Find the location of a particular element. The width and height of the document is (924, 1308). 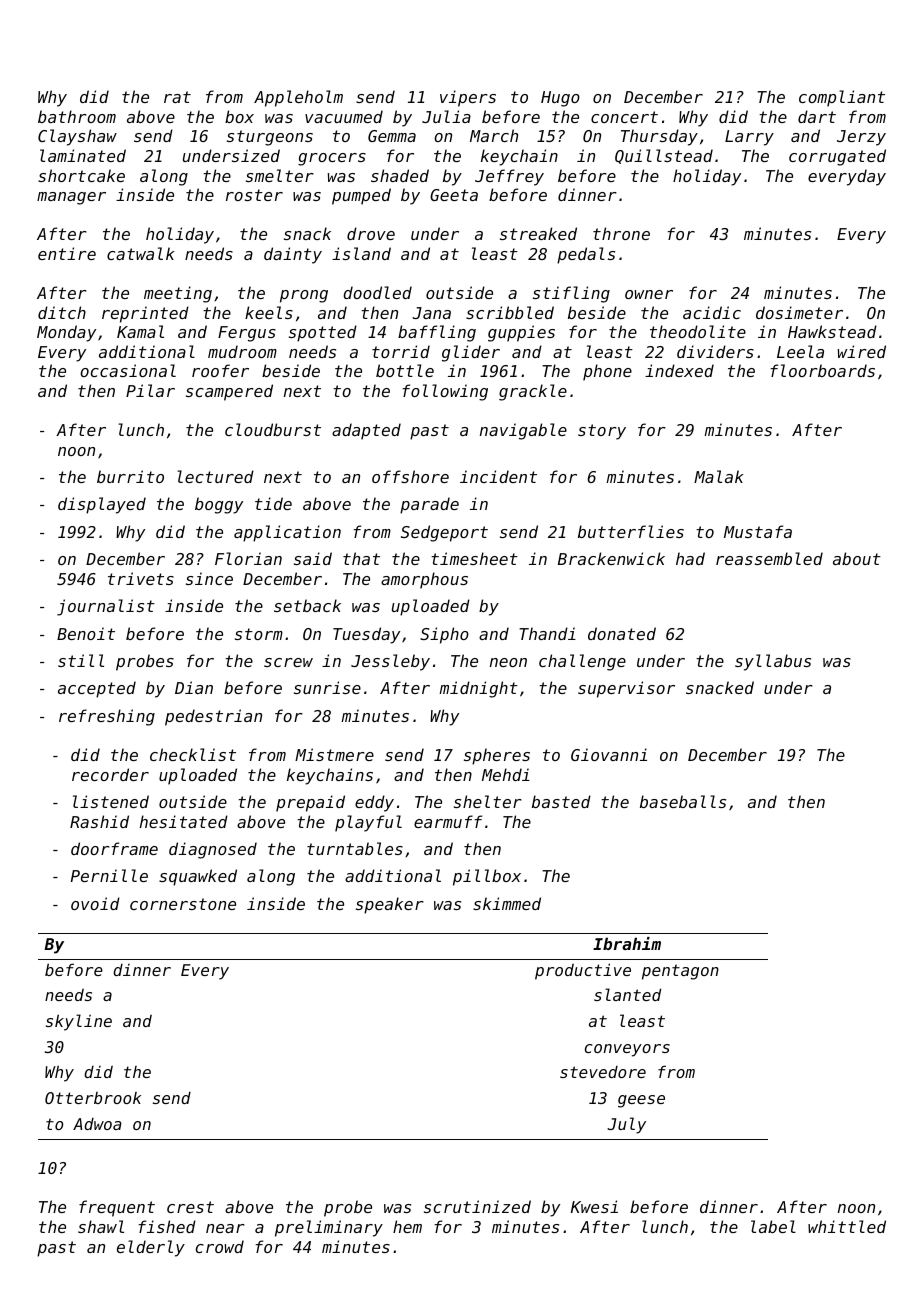

compliant is located at coordinates (842, 98).
